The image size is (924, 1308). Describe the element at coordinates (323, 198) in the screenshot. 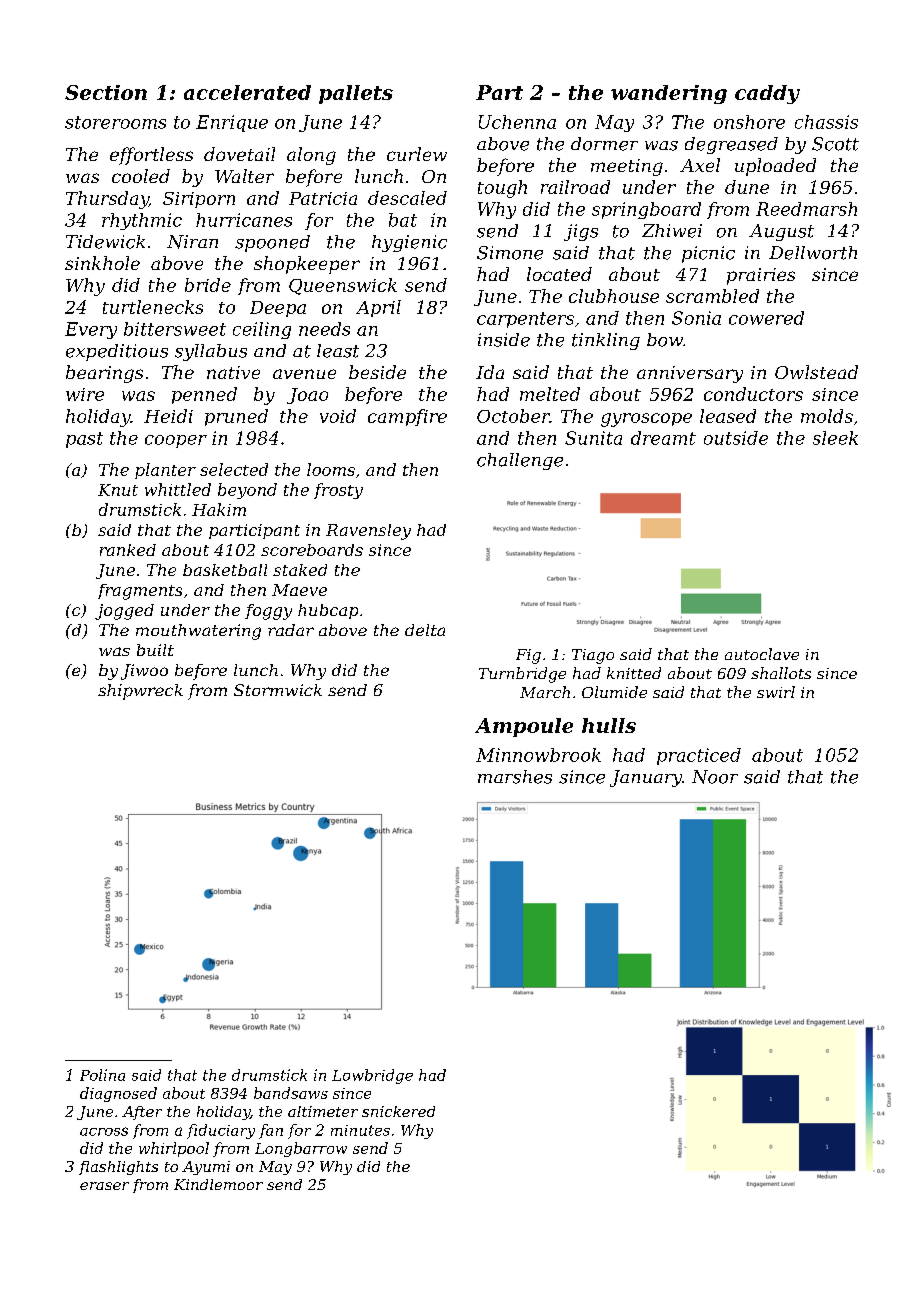

I see `Patricia` at that location.
